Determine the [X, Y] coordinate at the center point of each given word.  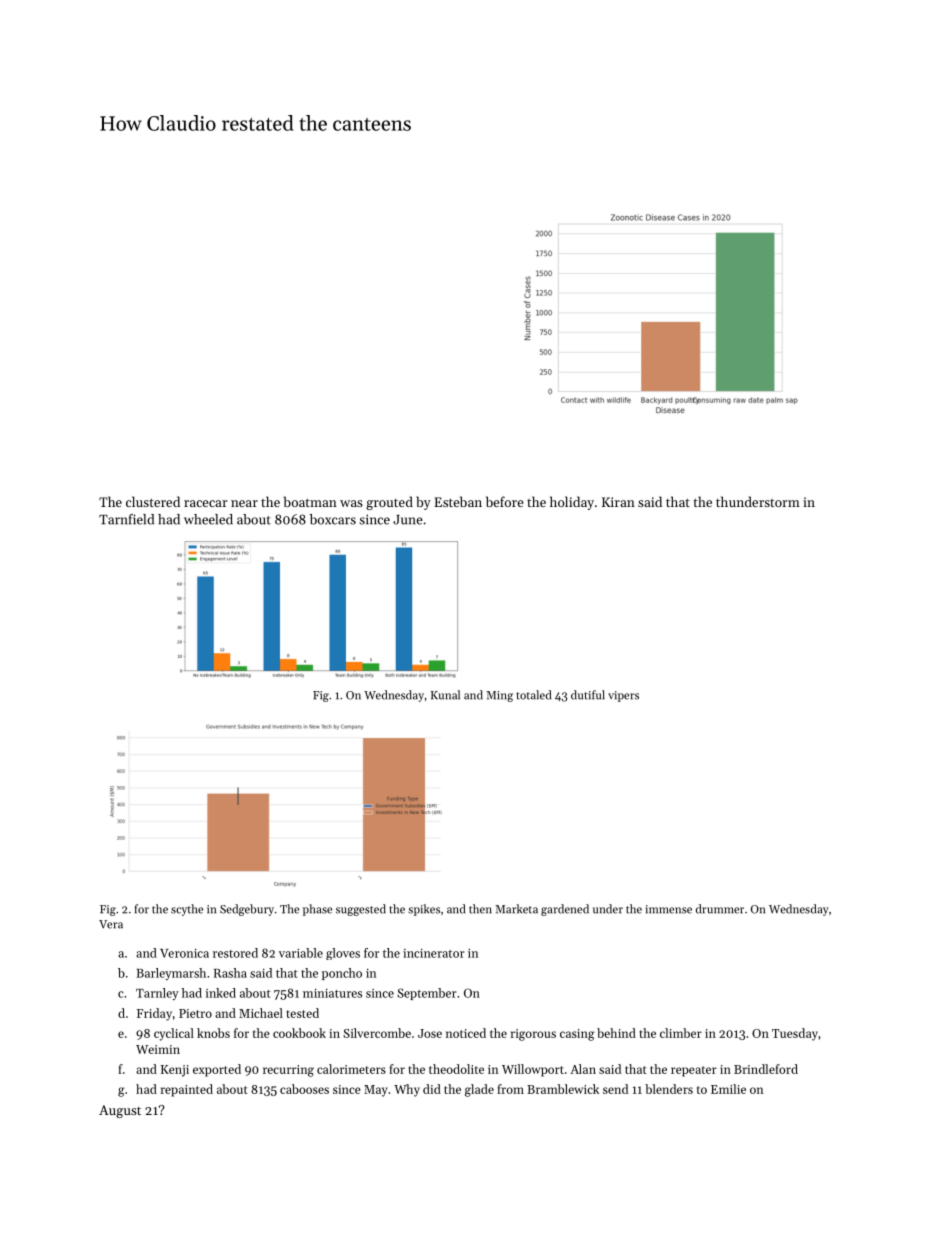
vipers [623, 696]
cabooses [304, 1089]
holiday [572, 503]
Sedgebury [247, 910]
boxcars [333, 519]
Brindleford [766, 1069]
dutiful [588, 695]
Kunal [445, 695]
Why [407, 1090]
